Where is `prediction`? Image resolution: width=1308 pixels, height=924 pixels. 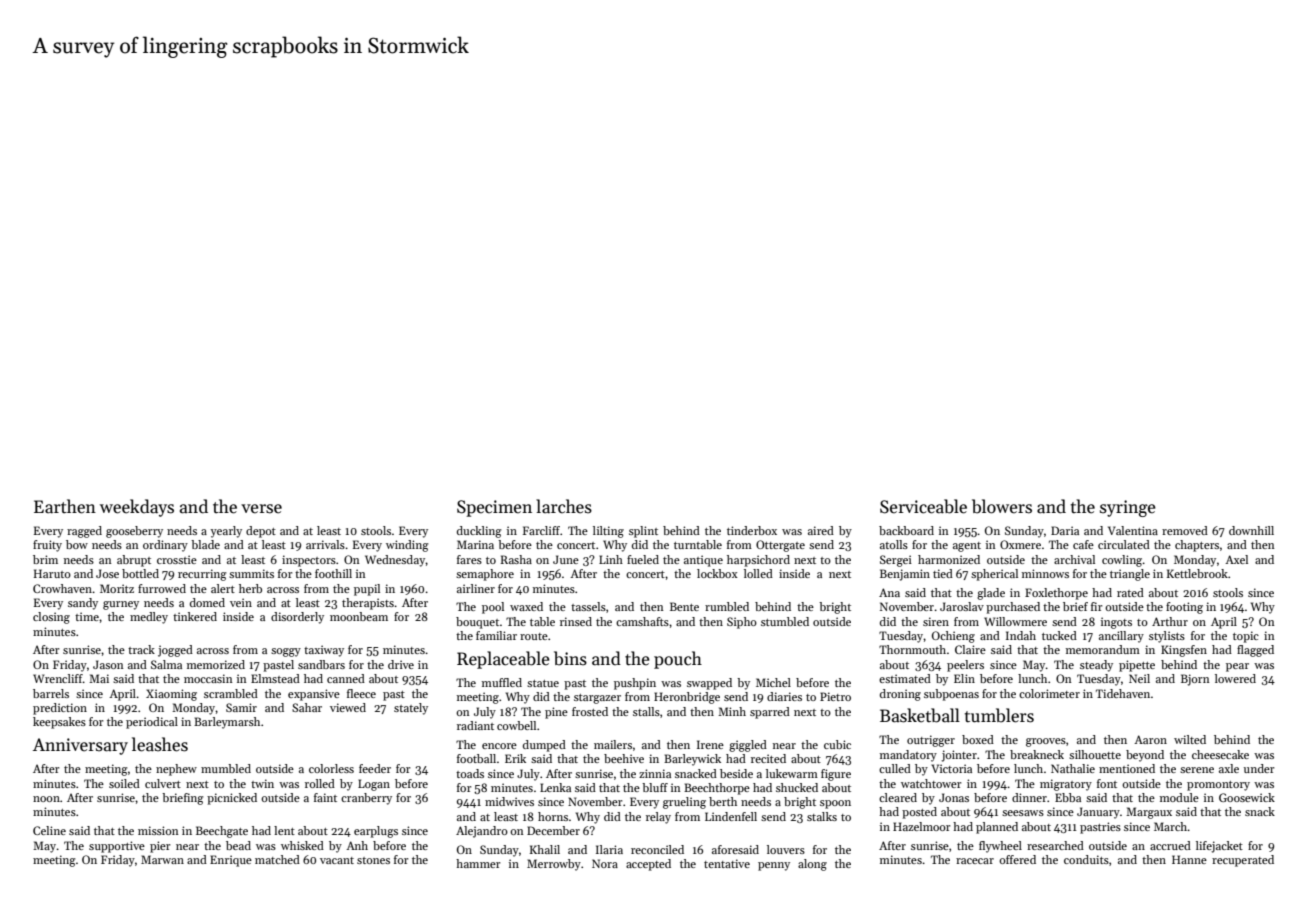
prediction is located at coordinates (60, 709).
